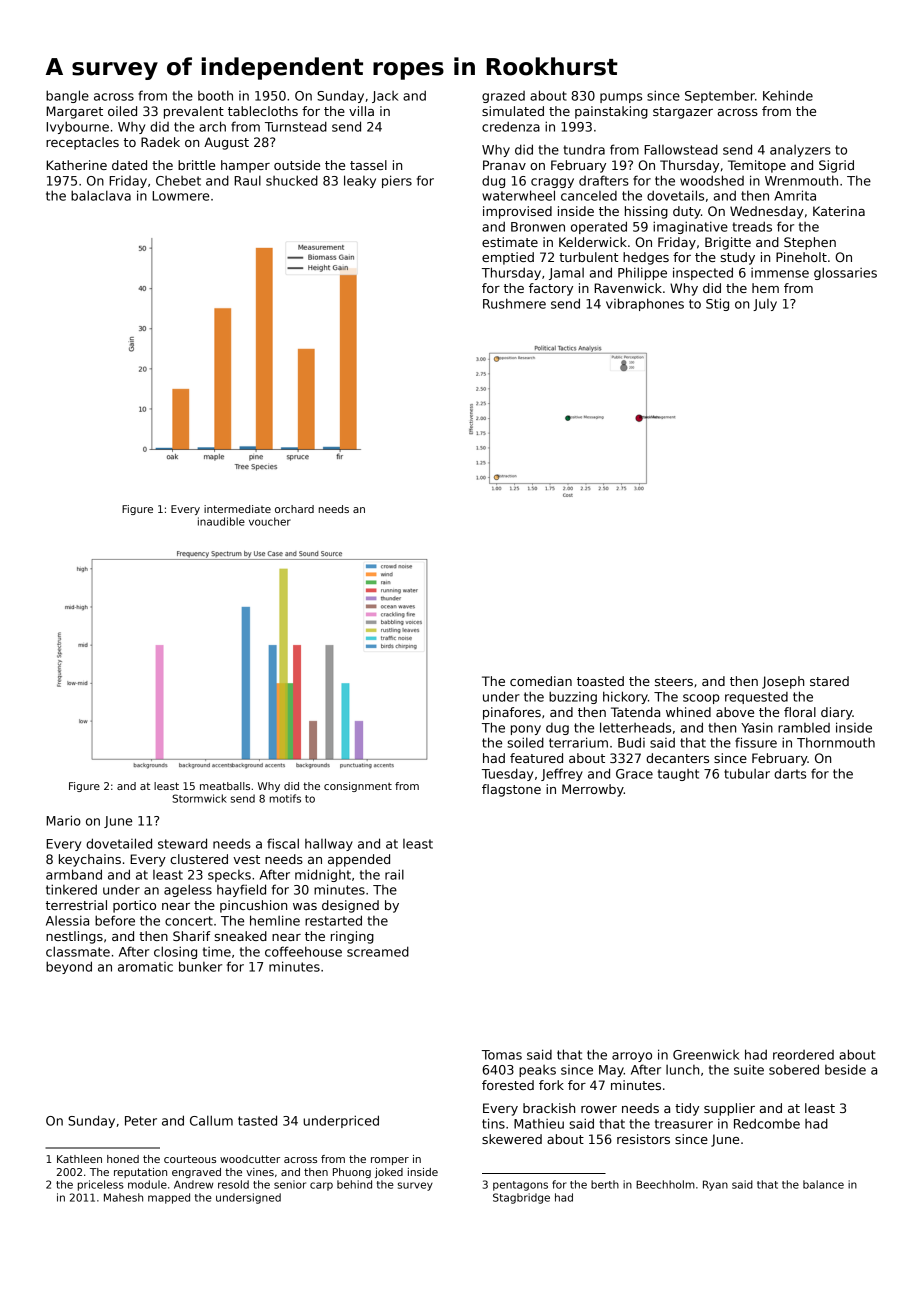 The height and width of the screenshot is (1308, 924). What do you see at coordinates (717, 304) in the screenshot?
I see `Stig` at bounding box center [717, 304].
